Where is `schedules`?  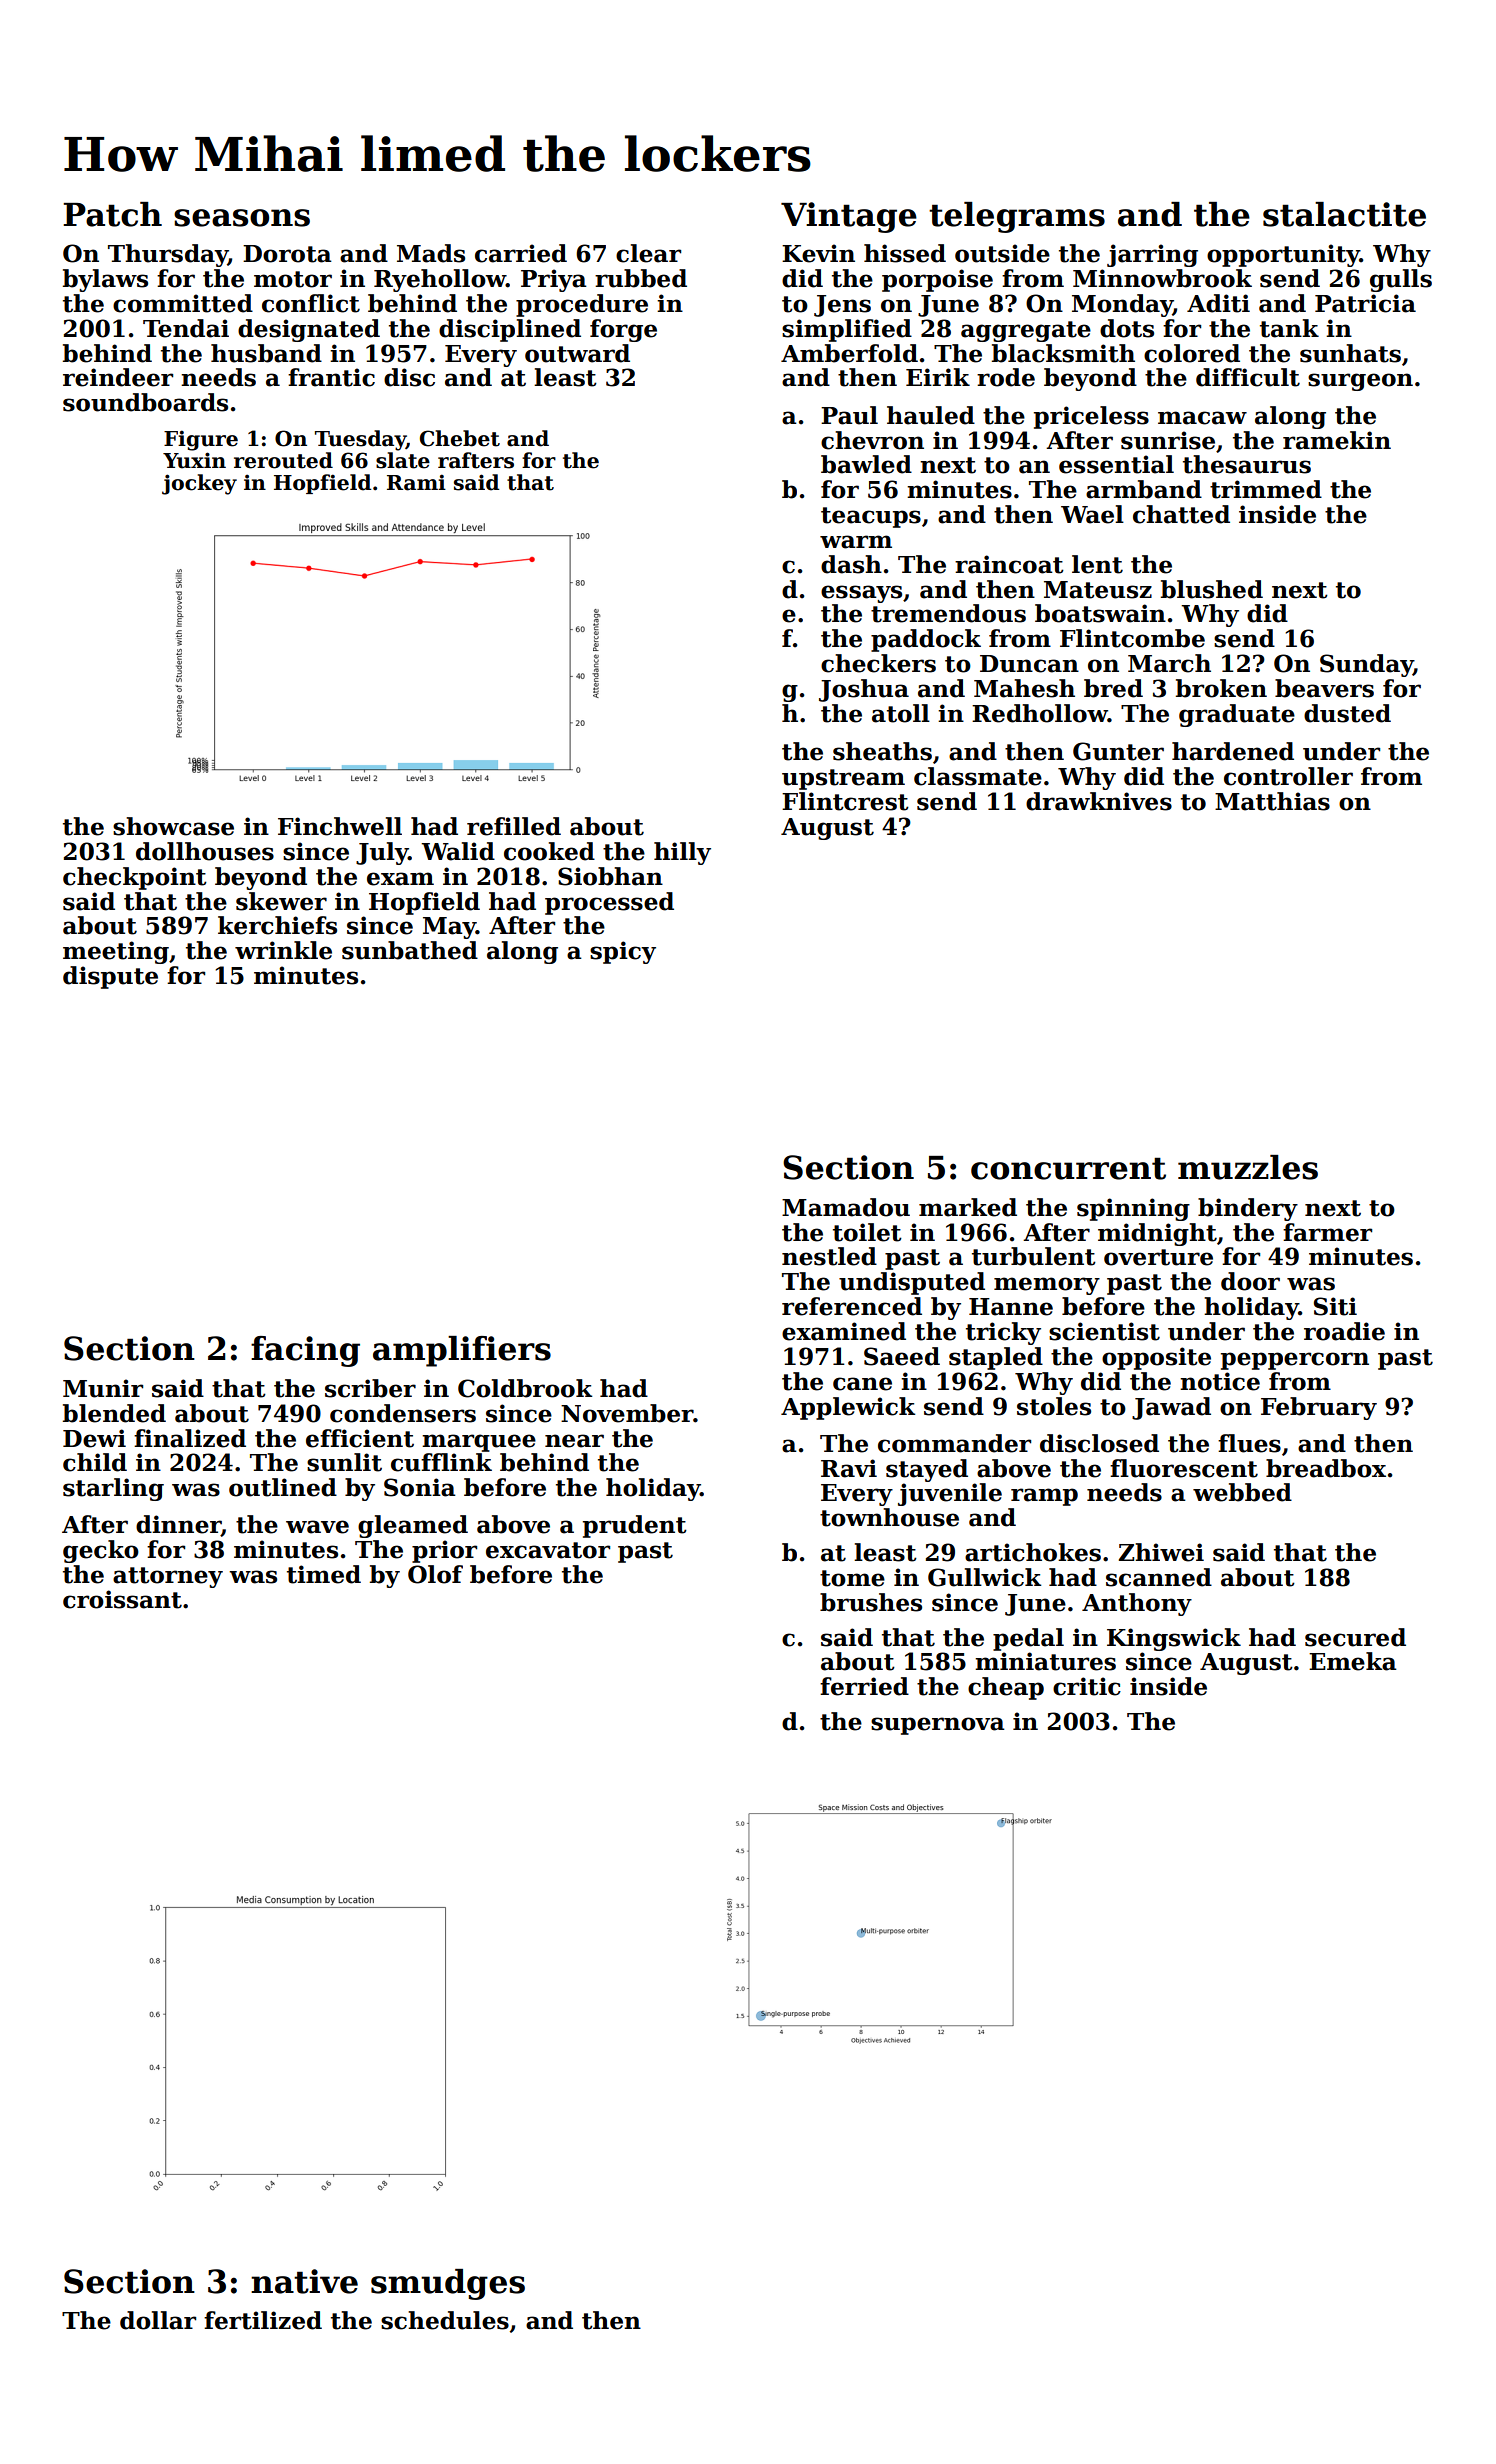 schedules is located at coordinates (445, 2320).
